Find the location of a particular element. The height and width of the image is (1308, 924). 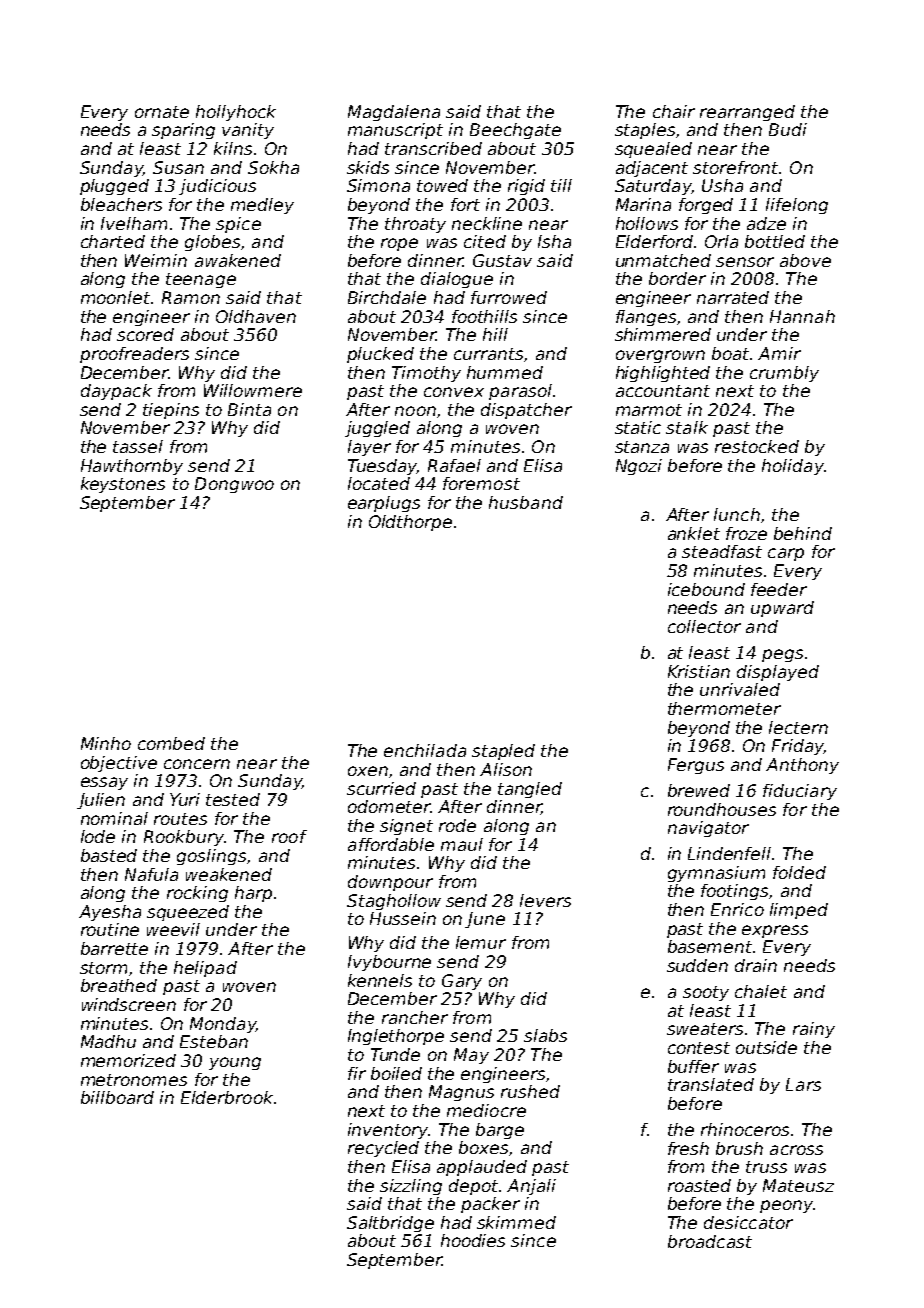

Julien is located at coordinates (101, 801).
